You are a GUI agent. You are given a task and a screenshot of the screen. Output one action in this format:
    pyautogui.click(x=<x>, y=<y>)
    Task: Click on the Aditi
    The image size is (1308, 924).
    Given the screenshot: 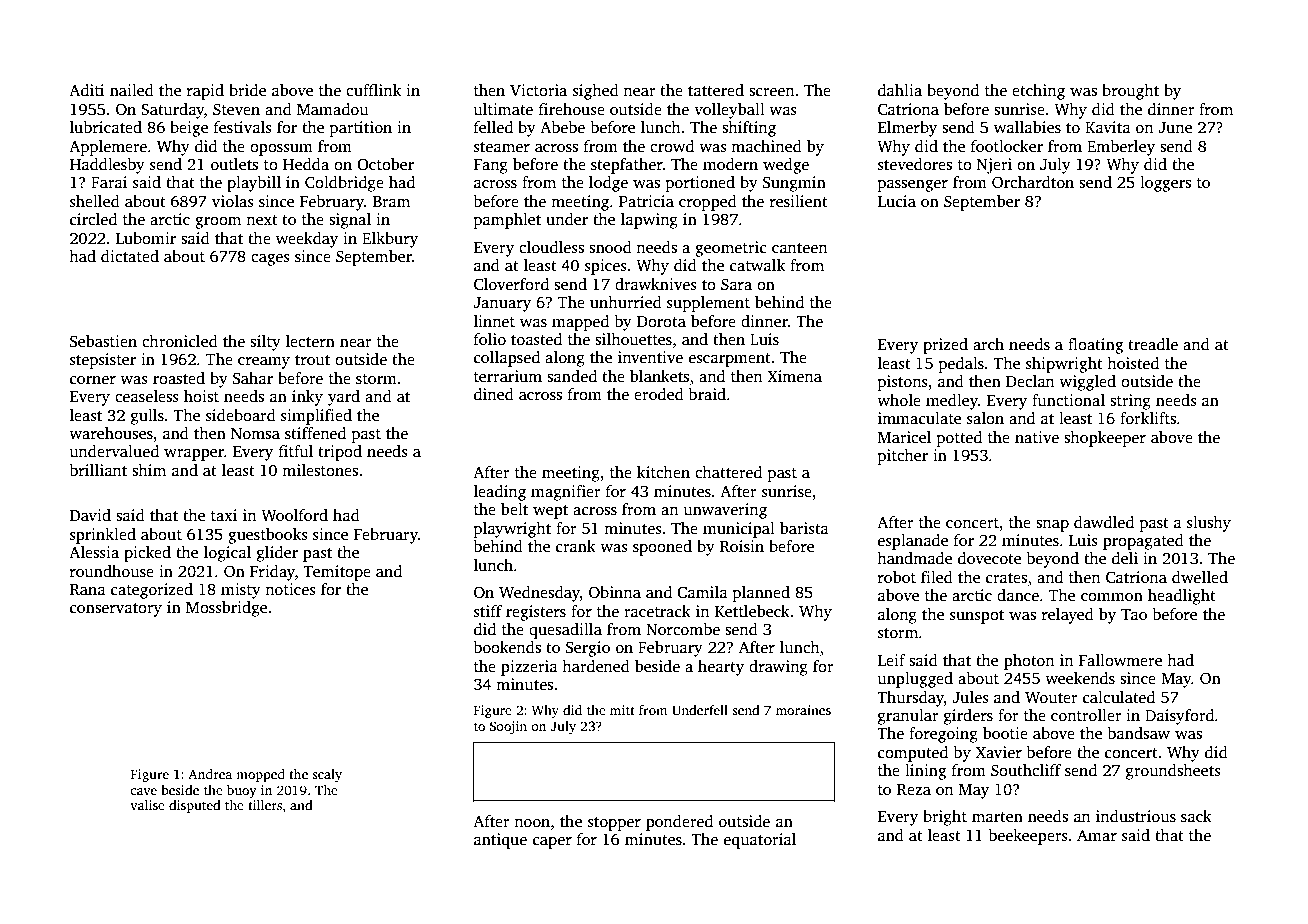 What is the action you would take?
    pyautogui.click(x=86, y=90)
